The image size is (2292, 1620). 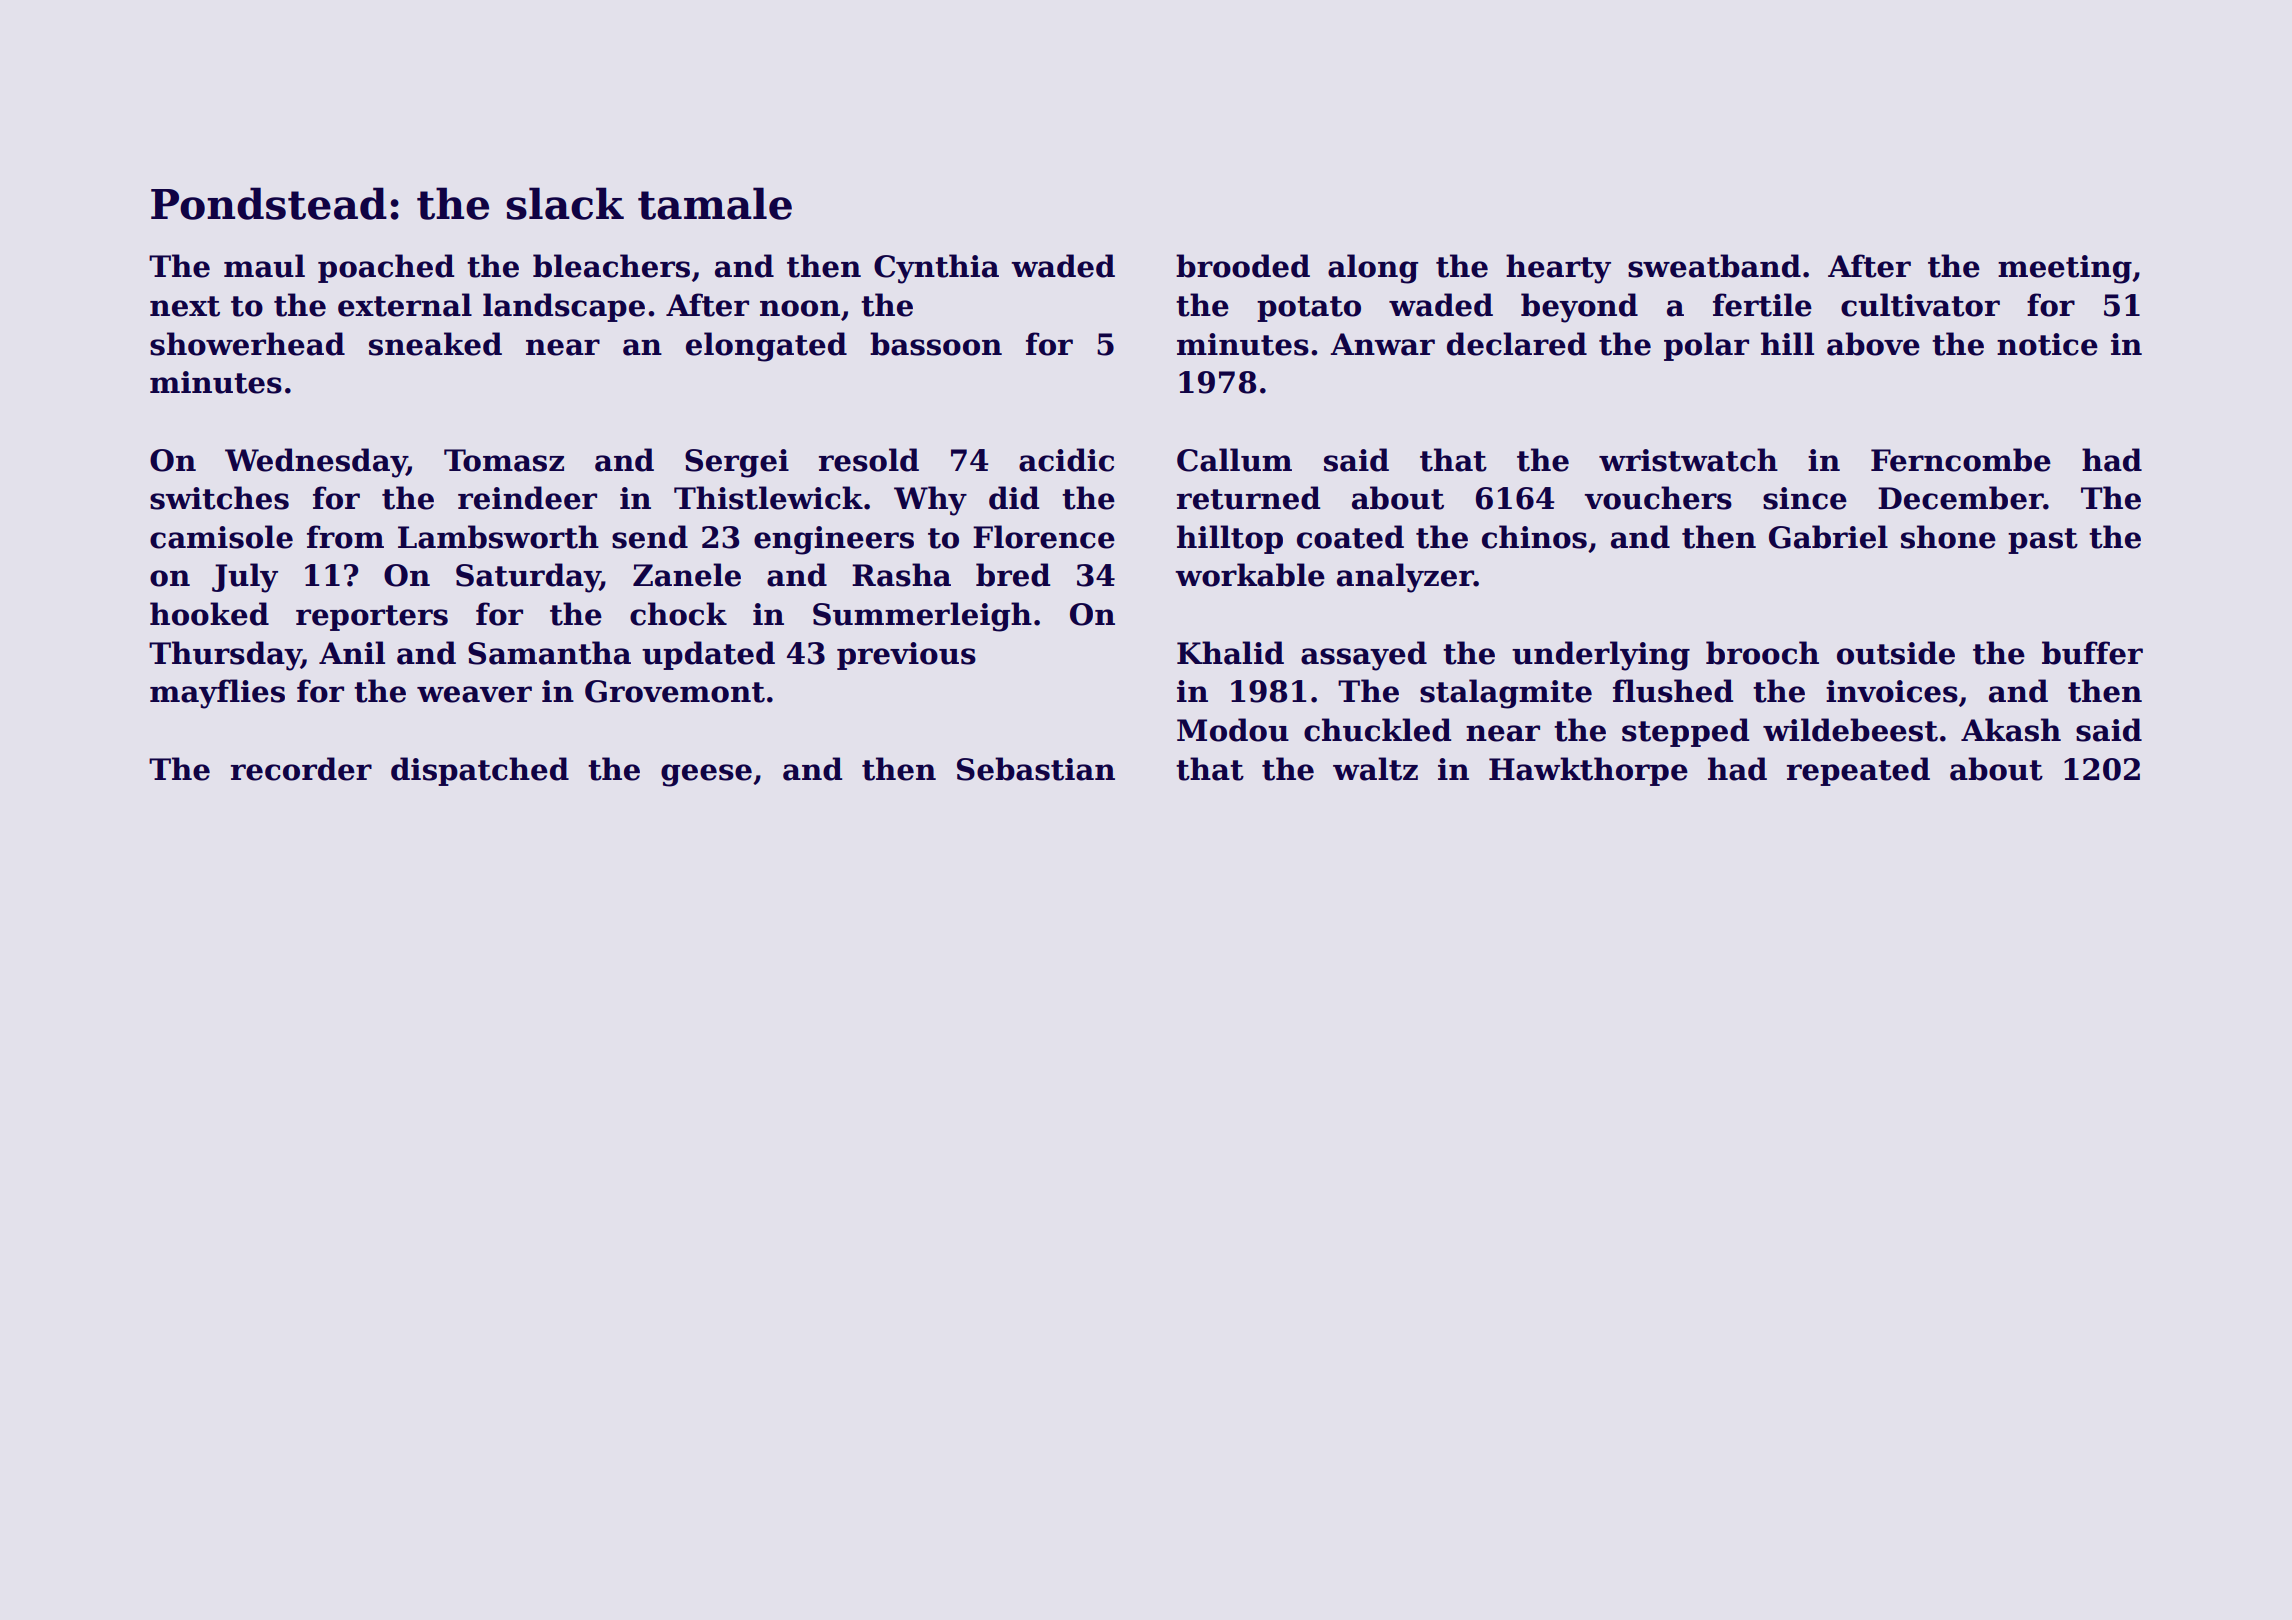 I want to click on acidic, so click(x=1066, y=460).
